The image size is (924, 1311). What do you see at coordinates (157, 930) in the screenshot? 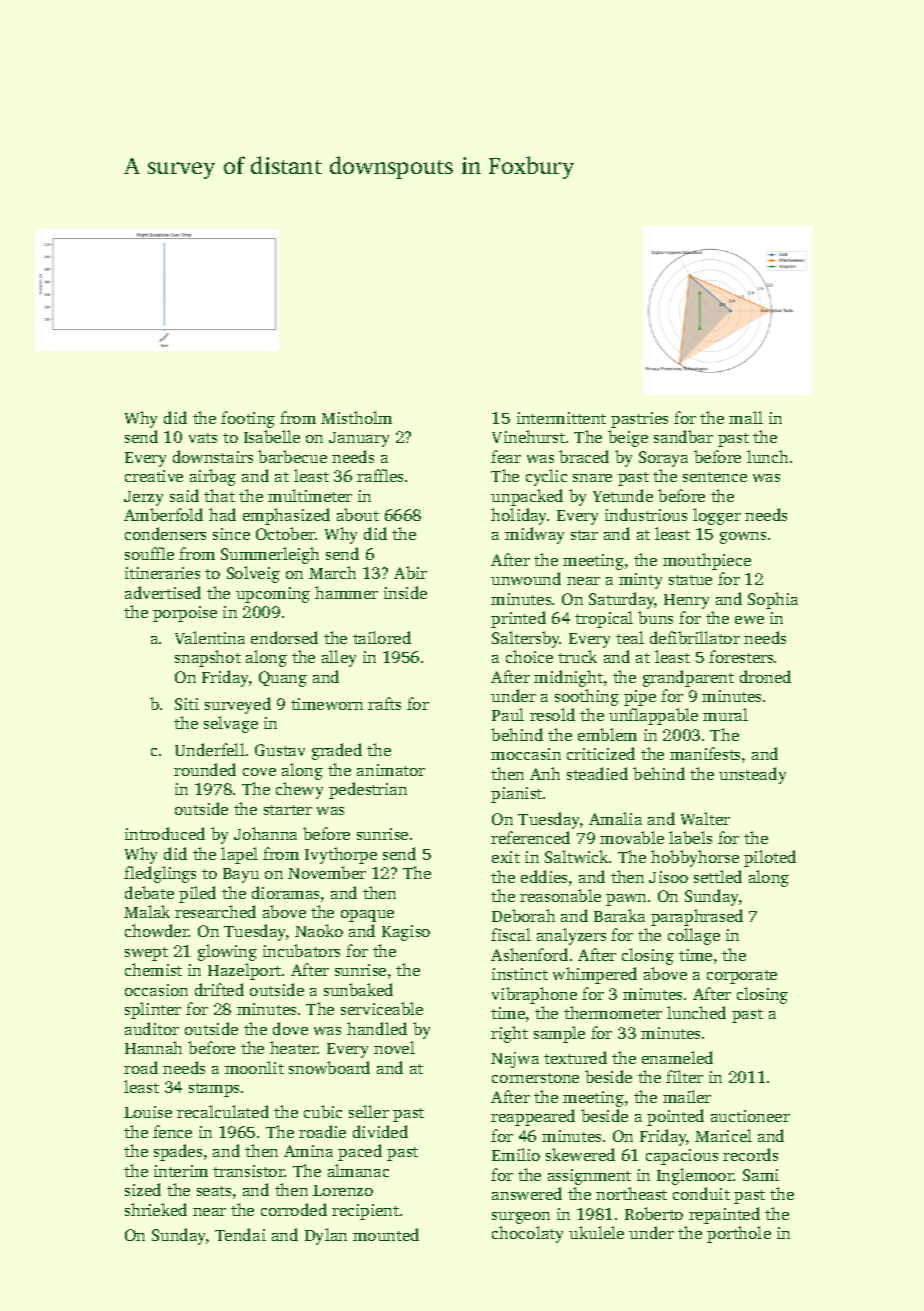
I see `chowder` at bounding box center [157, 930].
